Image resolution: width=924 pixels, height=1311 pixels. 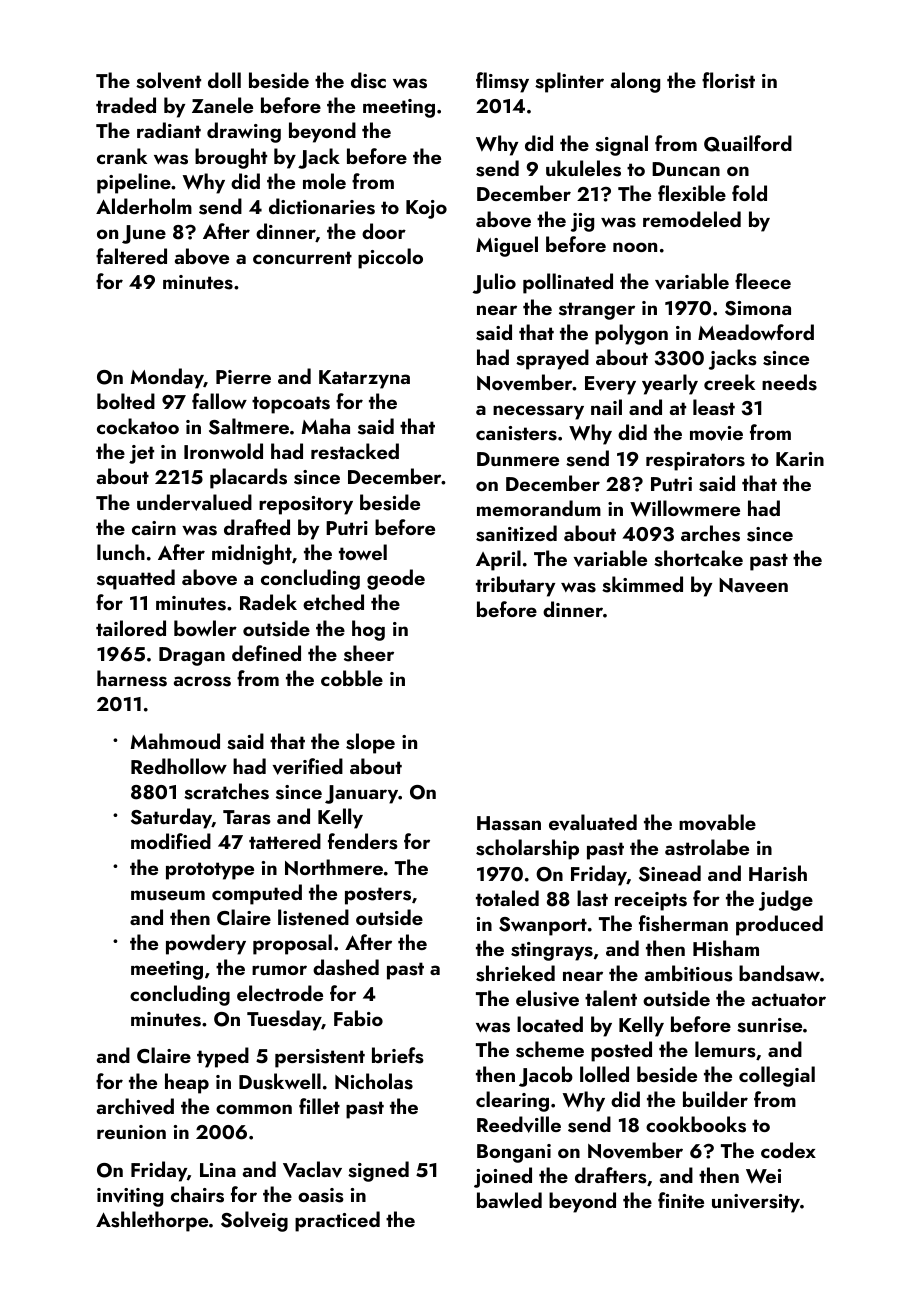 I want to click on scratches, so click(x=226, y=791).
